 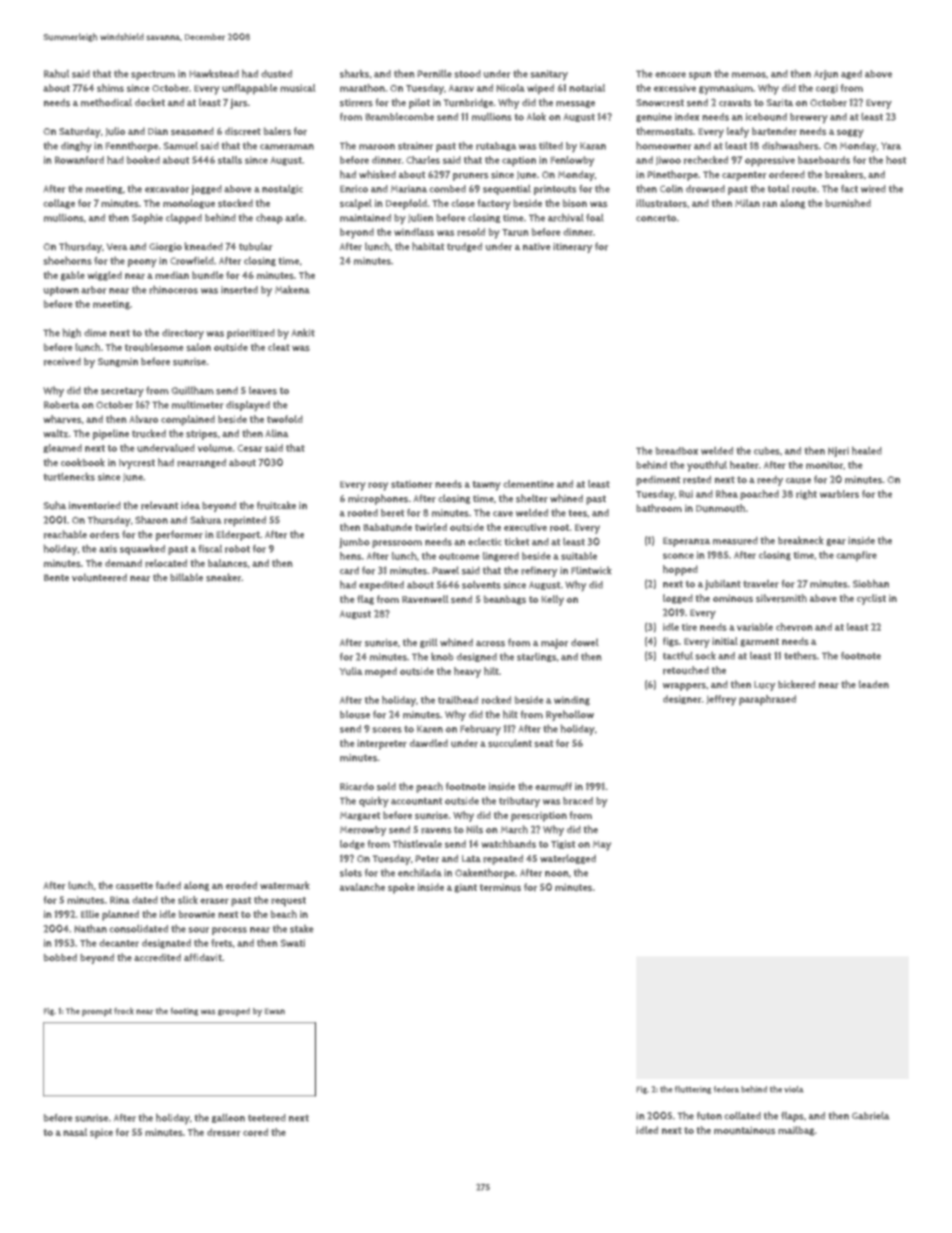 What do you see at coordinates (874, 684) in the document?
I see `leaden` at bounding box center [874, 684].
